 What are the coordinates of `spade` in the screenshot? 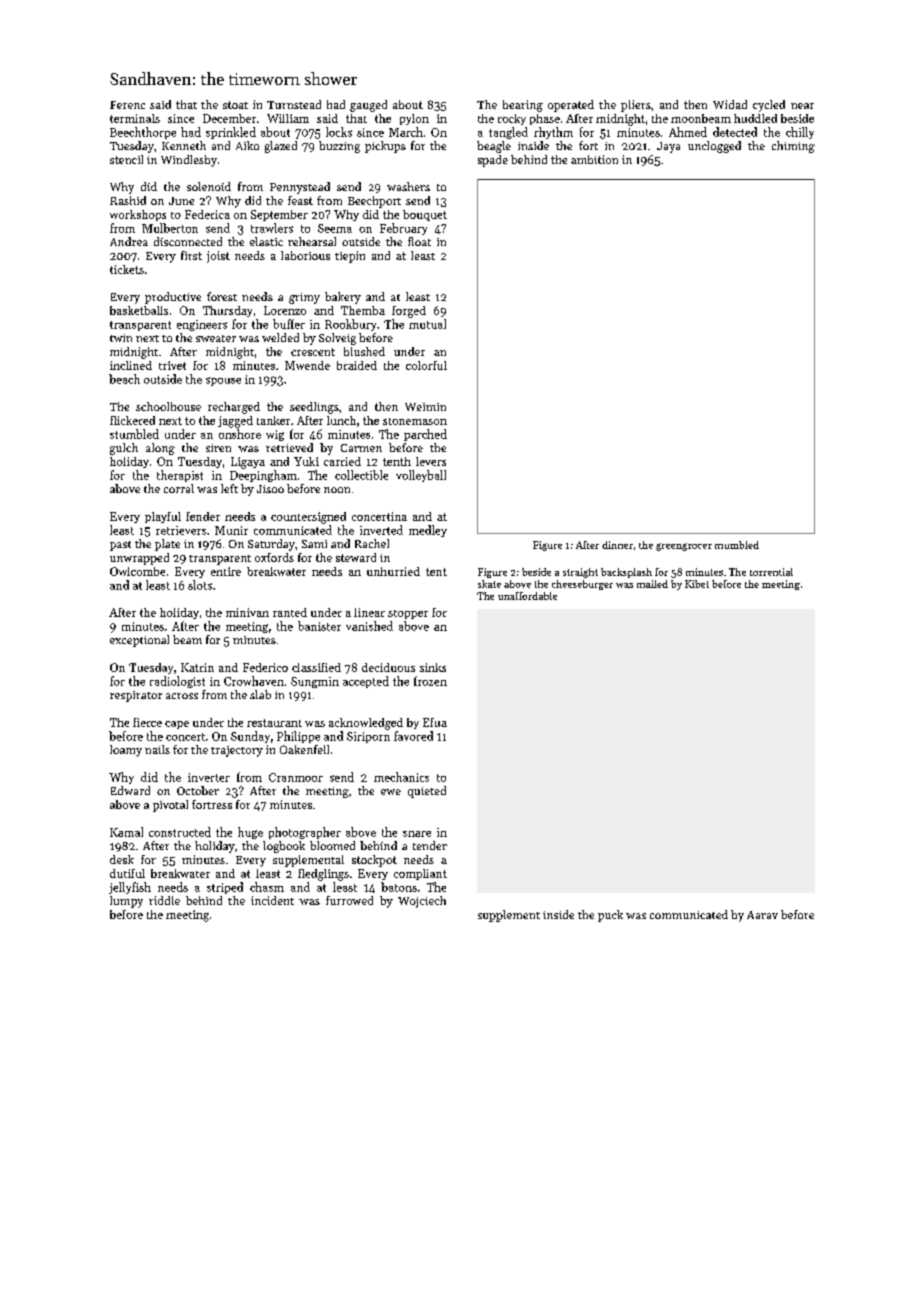 It's located at (493, 161).
